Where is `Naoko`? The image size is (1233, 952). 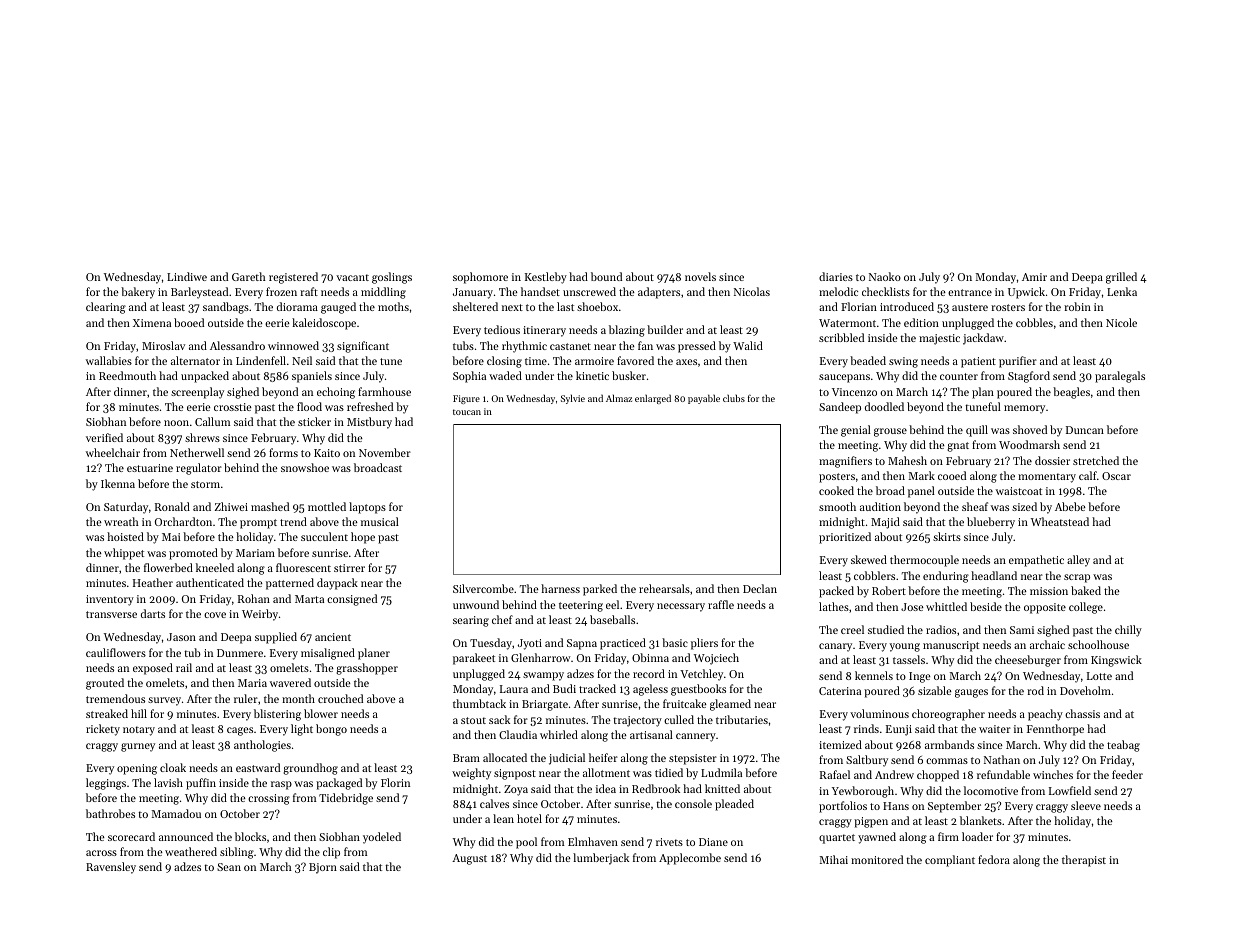
Naoko is located at coordinates (885, 276).
